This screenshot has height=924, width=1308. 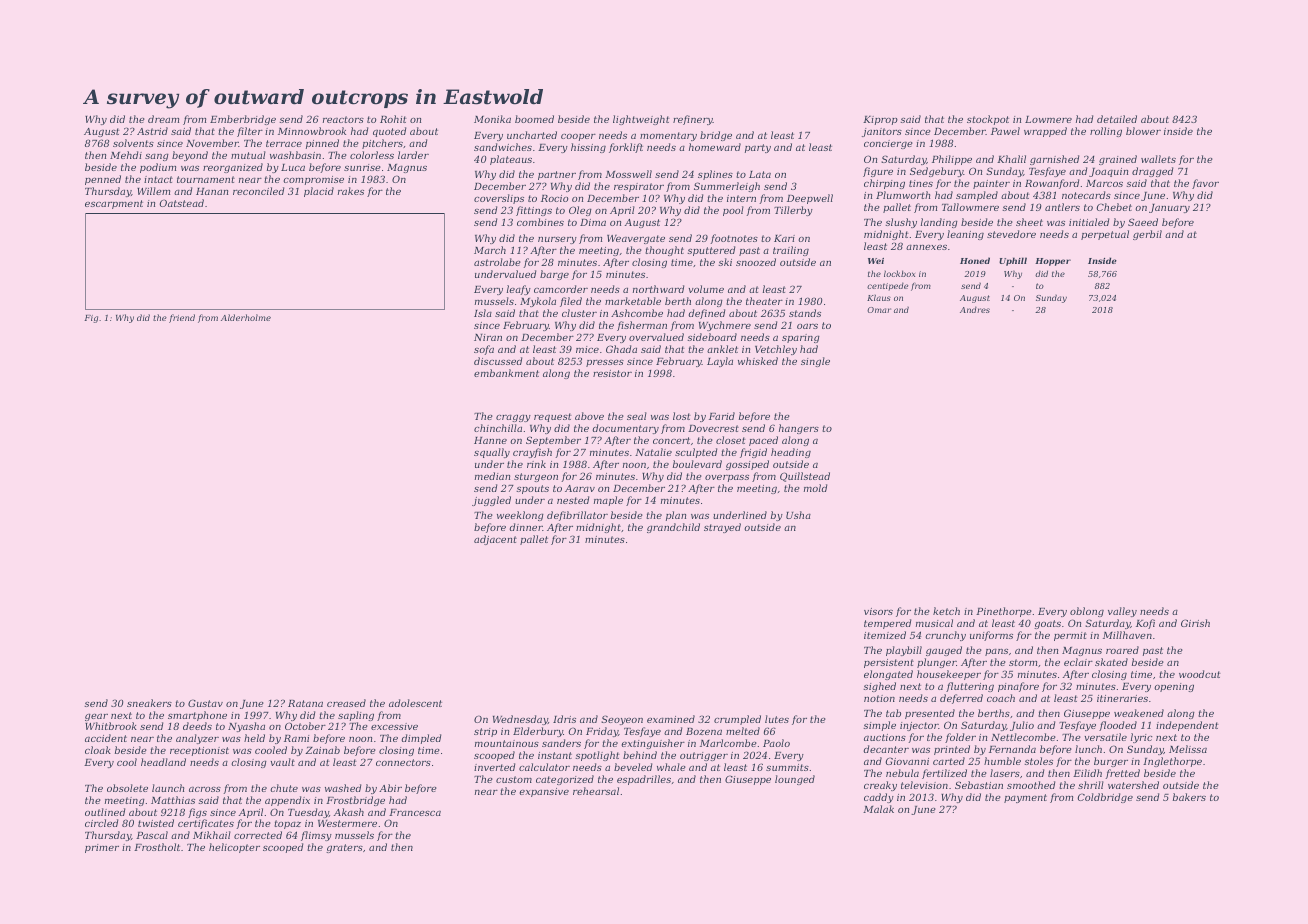 What do you see at coordinates (344, 848) in the screenshot?
I see `graters` at bounding box center [344, 848].
